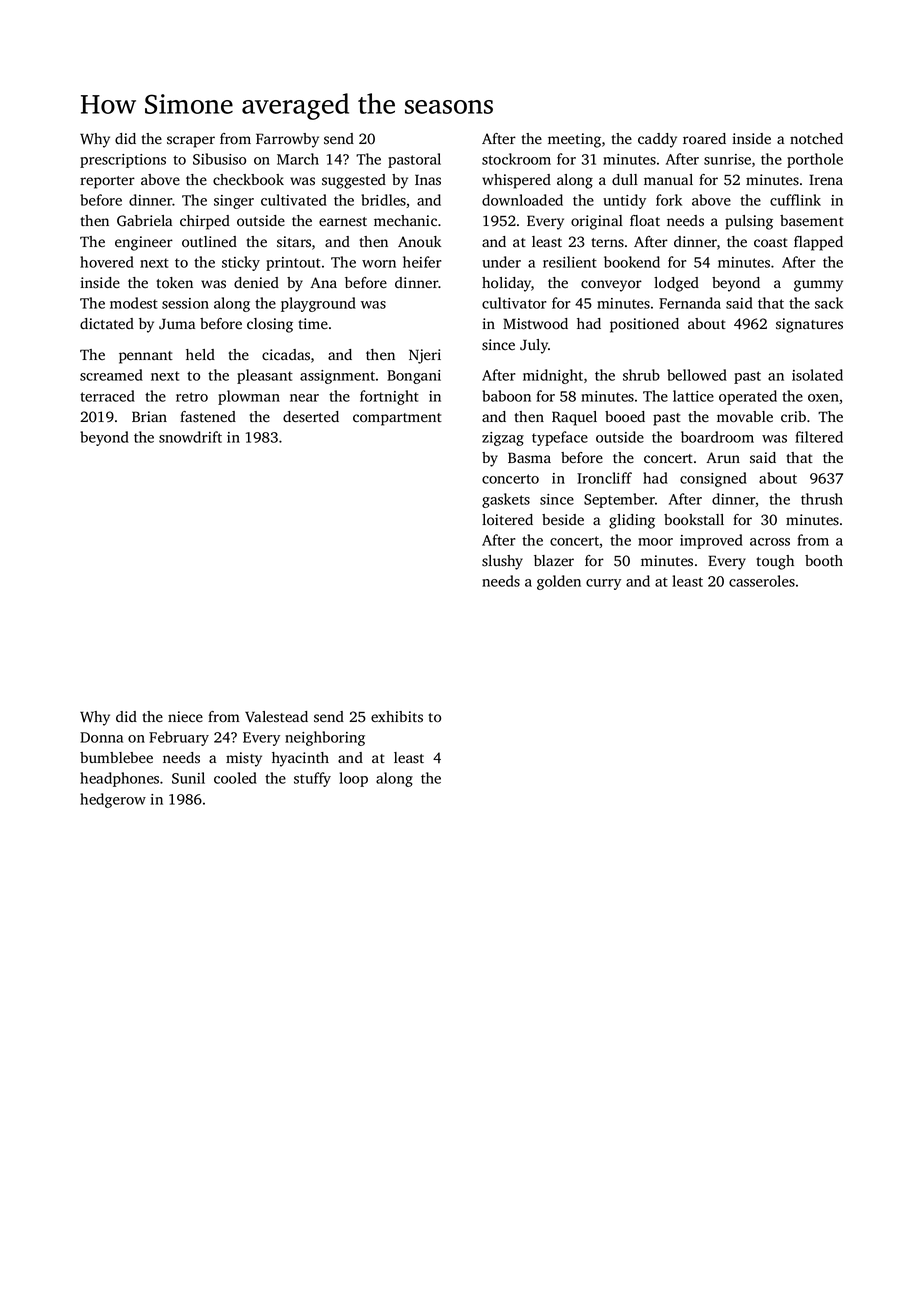  What do you see at coordinates (294, 242) in the document?
I see `sitars` at bounding box center [294, 242].
